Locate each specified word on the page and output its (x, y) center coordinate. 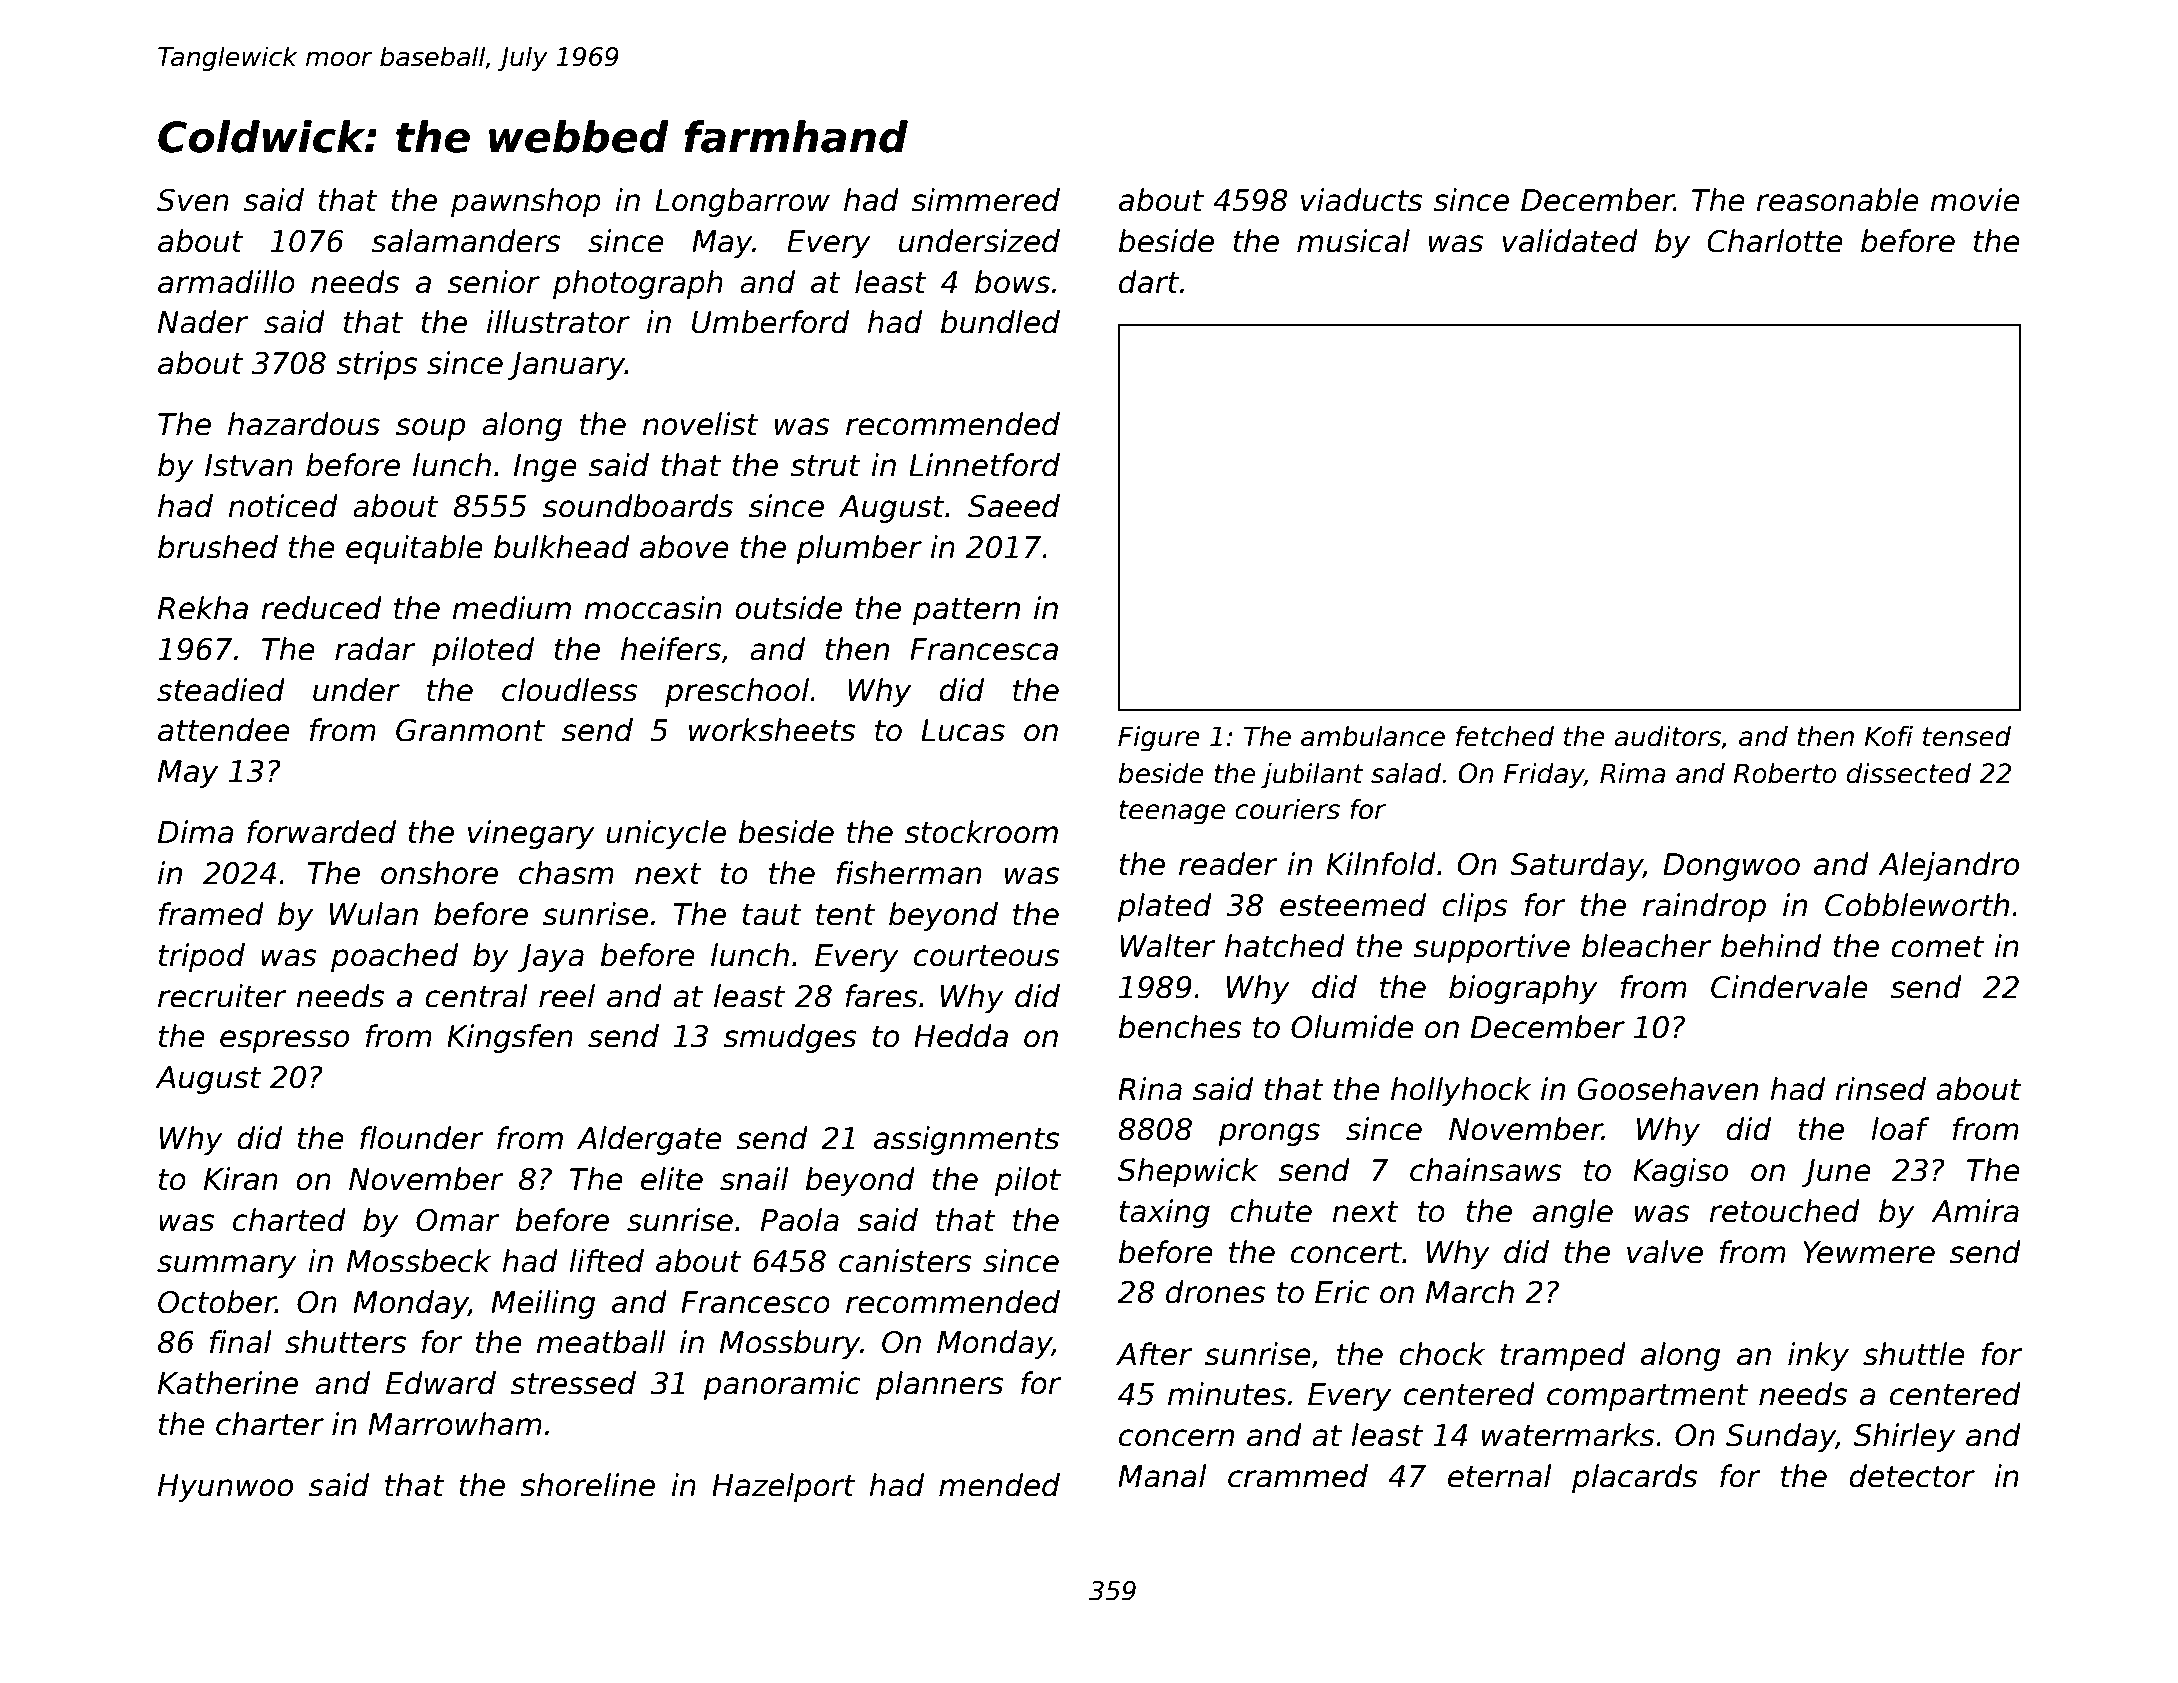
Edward (441, 1383)
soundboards (638, 506)
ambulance (1373, 736)
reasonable (1837, 200)
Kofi (1888, 736)
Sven (193, 200)
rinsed (1880, 1089)
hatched (1285, 946)
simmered (986, 200)
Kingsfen (510, 1038)
